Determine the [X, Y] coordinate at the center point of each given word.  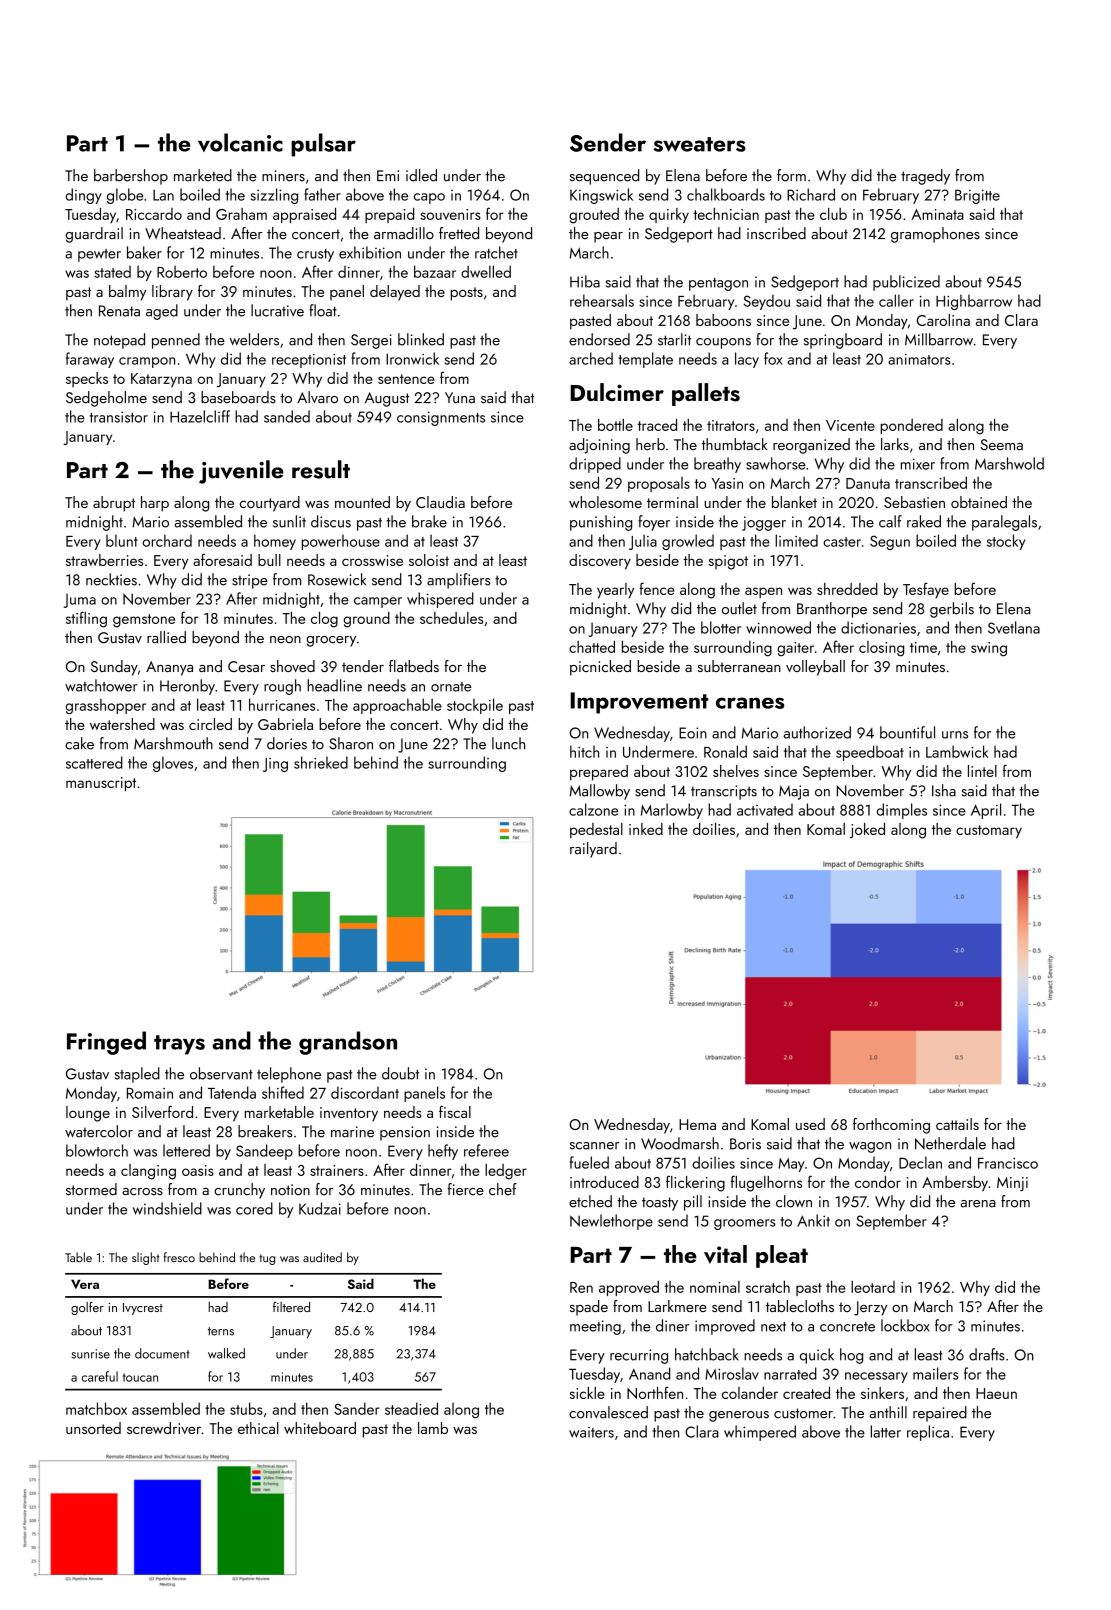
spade [589, 1308]
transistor [119, 417]
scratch [768, 1286]
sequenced [604, 177]
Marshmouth [173, 743]
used [810, 1124]
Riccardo [154, 214]
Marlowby [672, 811]
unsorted [93, 1428]
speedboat [870, 753]
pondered [912, 426]
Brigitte [977, 196]
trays [179, 1045]
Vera [85, 1284]
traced [657, 425]
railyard [593, 850]
